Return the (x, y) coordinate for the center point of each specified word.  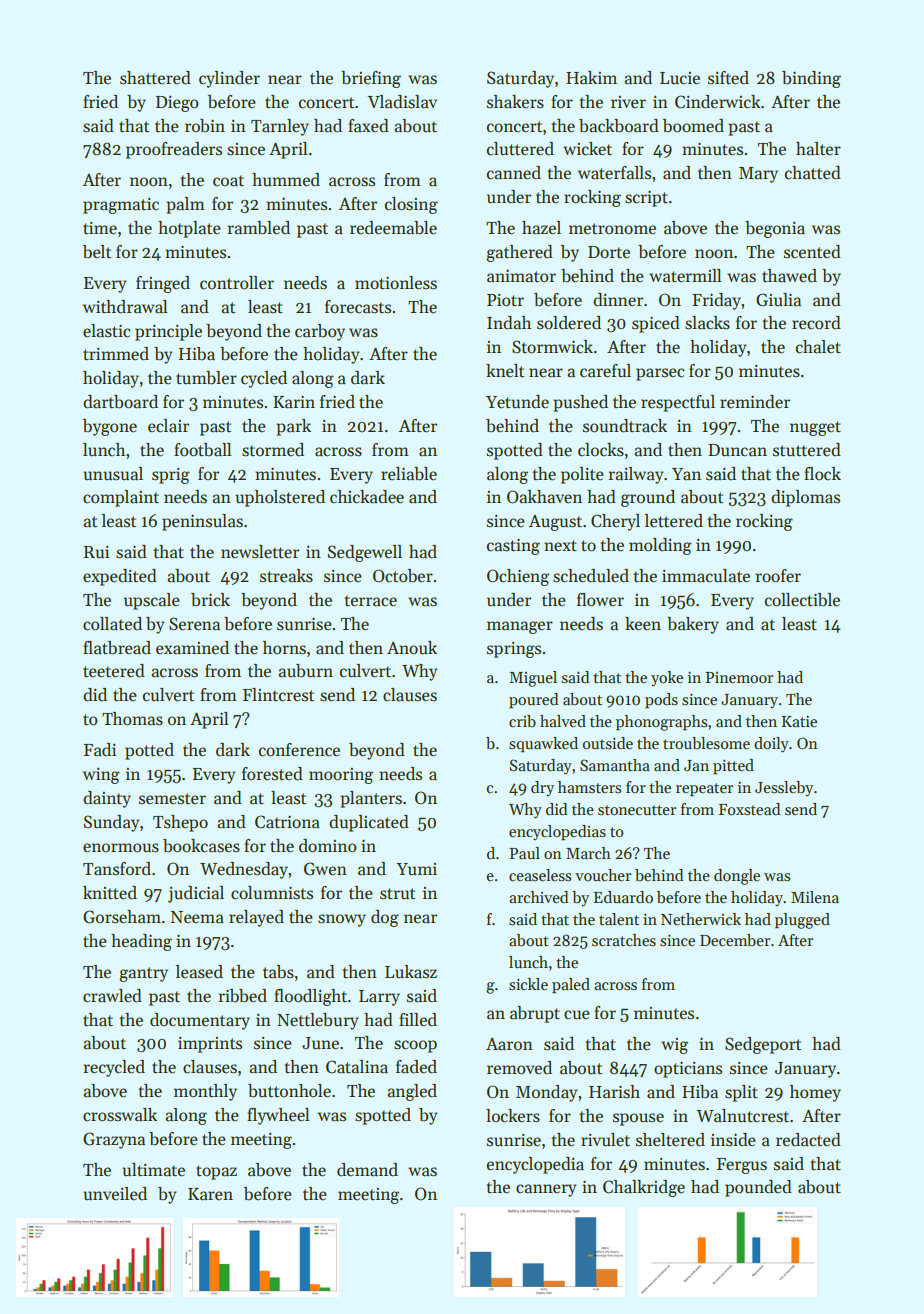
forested (272, 774)
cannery (546, 1190)
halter (818, 149)
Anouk (412, 648)
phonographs (661, 723)
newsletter (260, 552)
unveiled (115, 1194)
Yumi (416, 869)
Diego (177, 104)
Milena (815, 897)
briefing (371, 79)
